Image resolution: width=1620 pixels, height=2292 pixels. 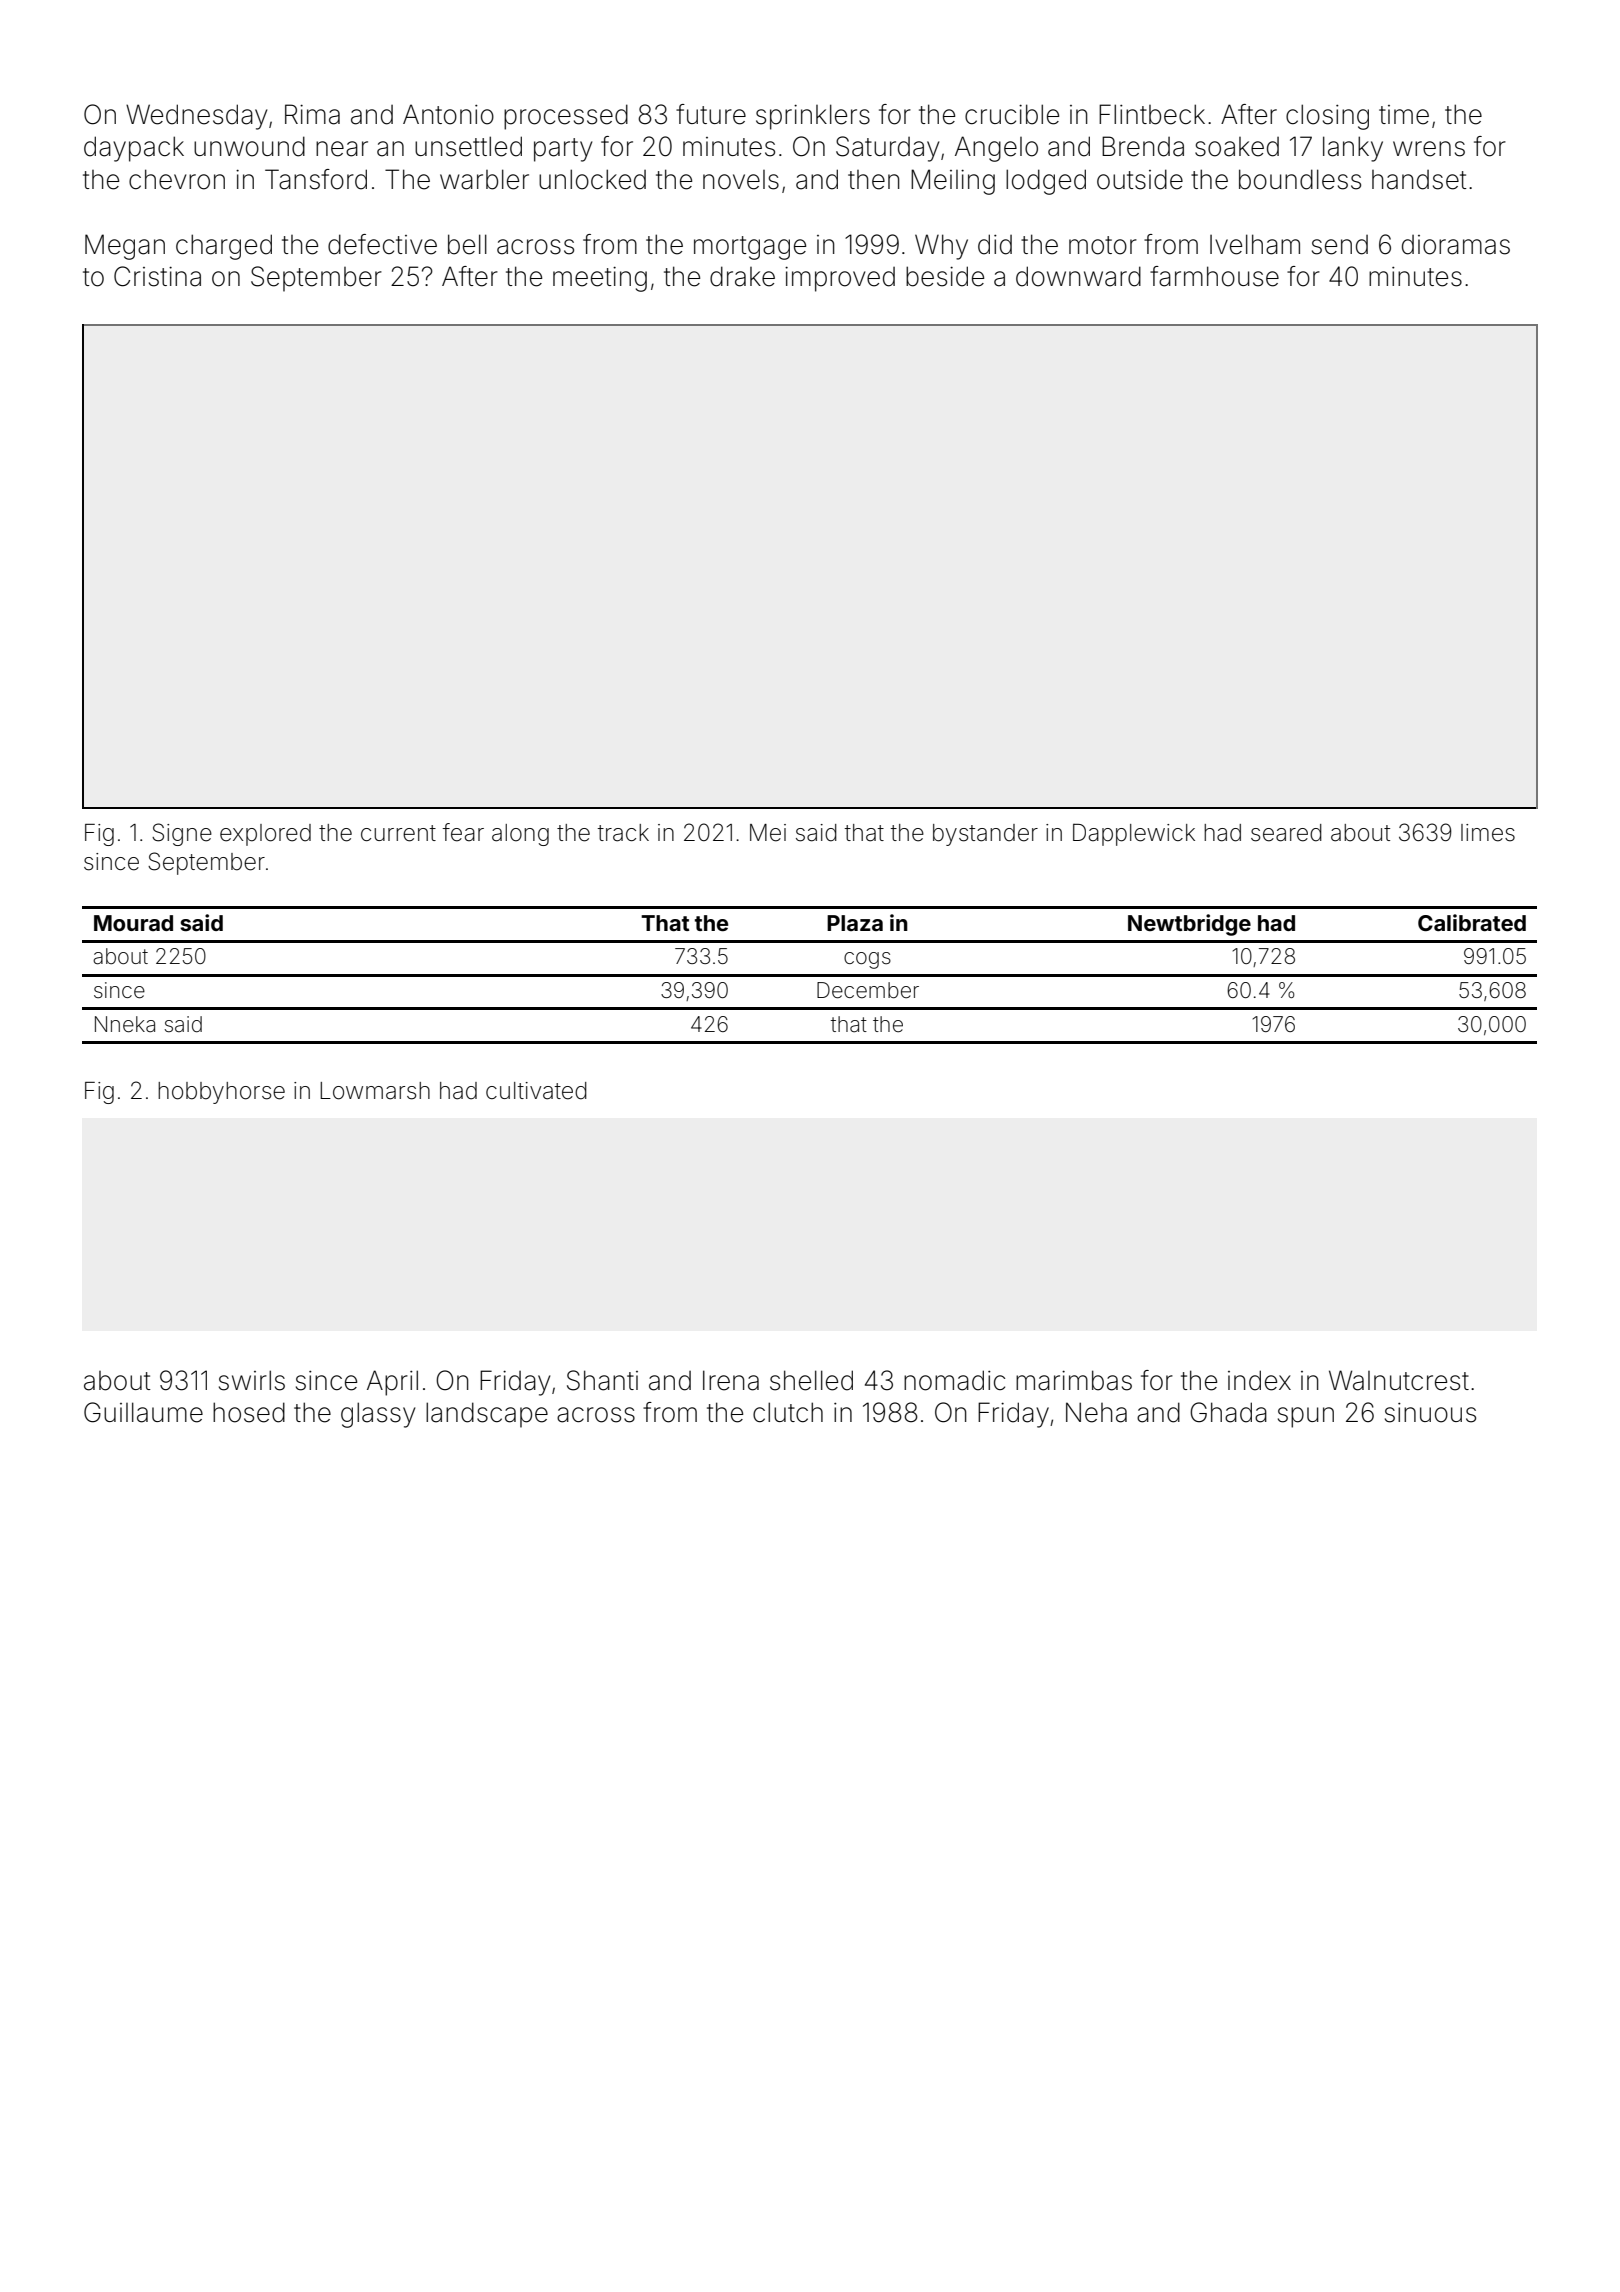 What do you see at coordinates (252, 1380) in the document?
I see `swirls` at bounding box center [252, 1380].
